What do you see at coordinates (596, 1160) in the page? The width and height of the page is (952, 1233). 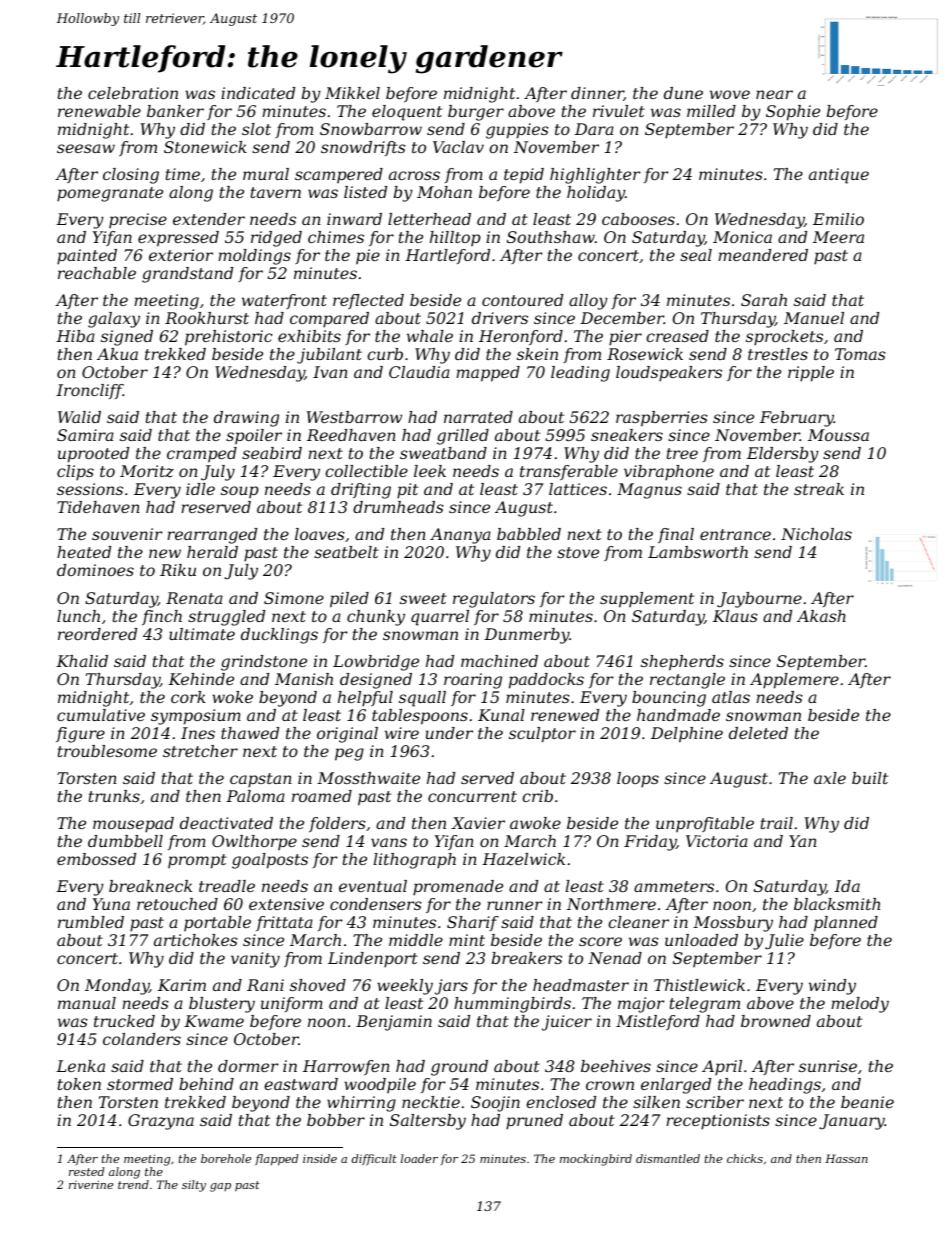 I see `mockingbird` at bounding box center [596, 1160].
